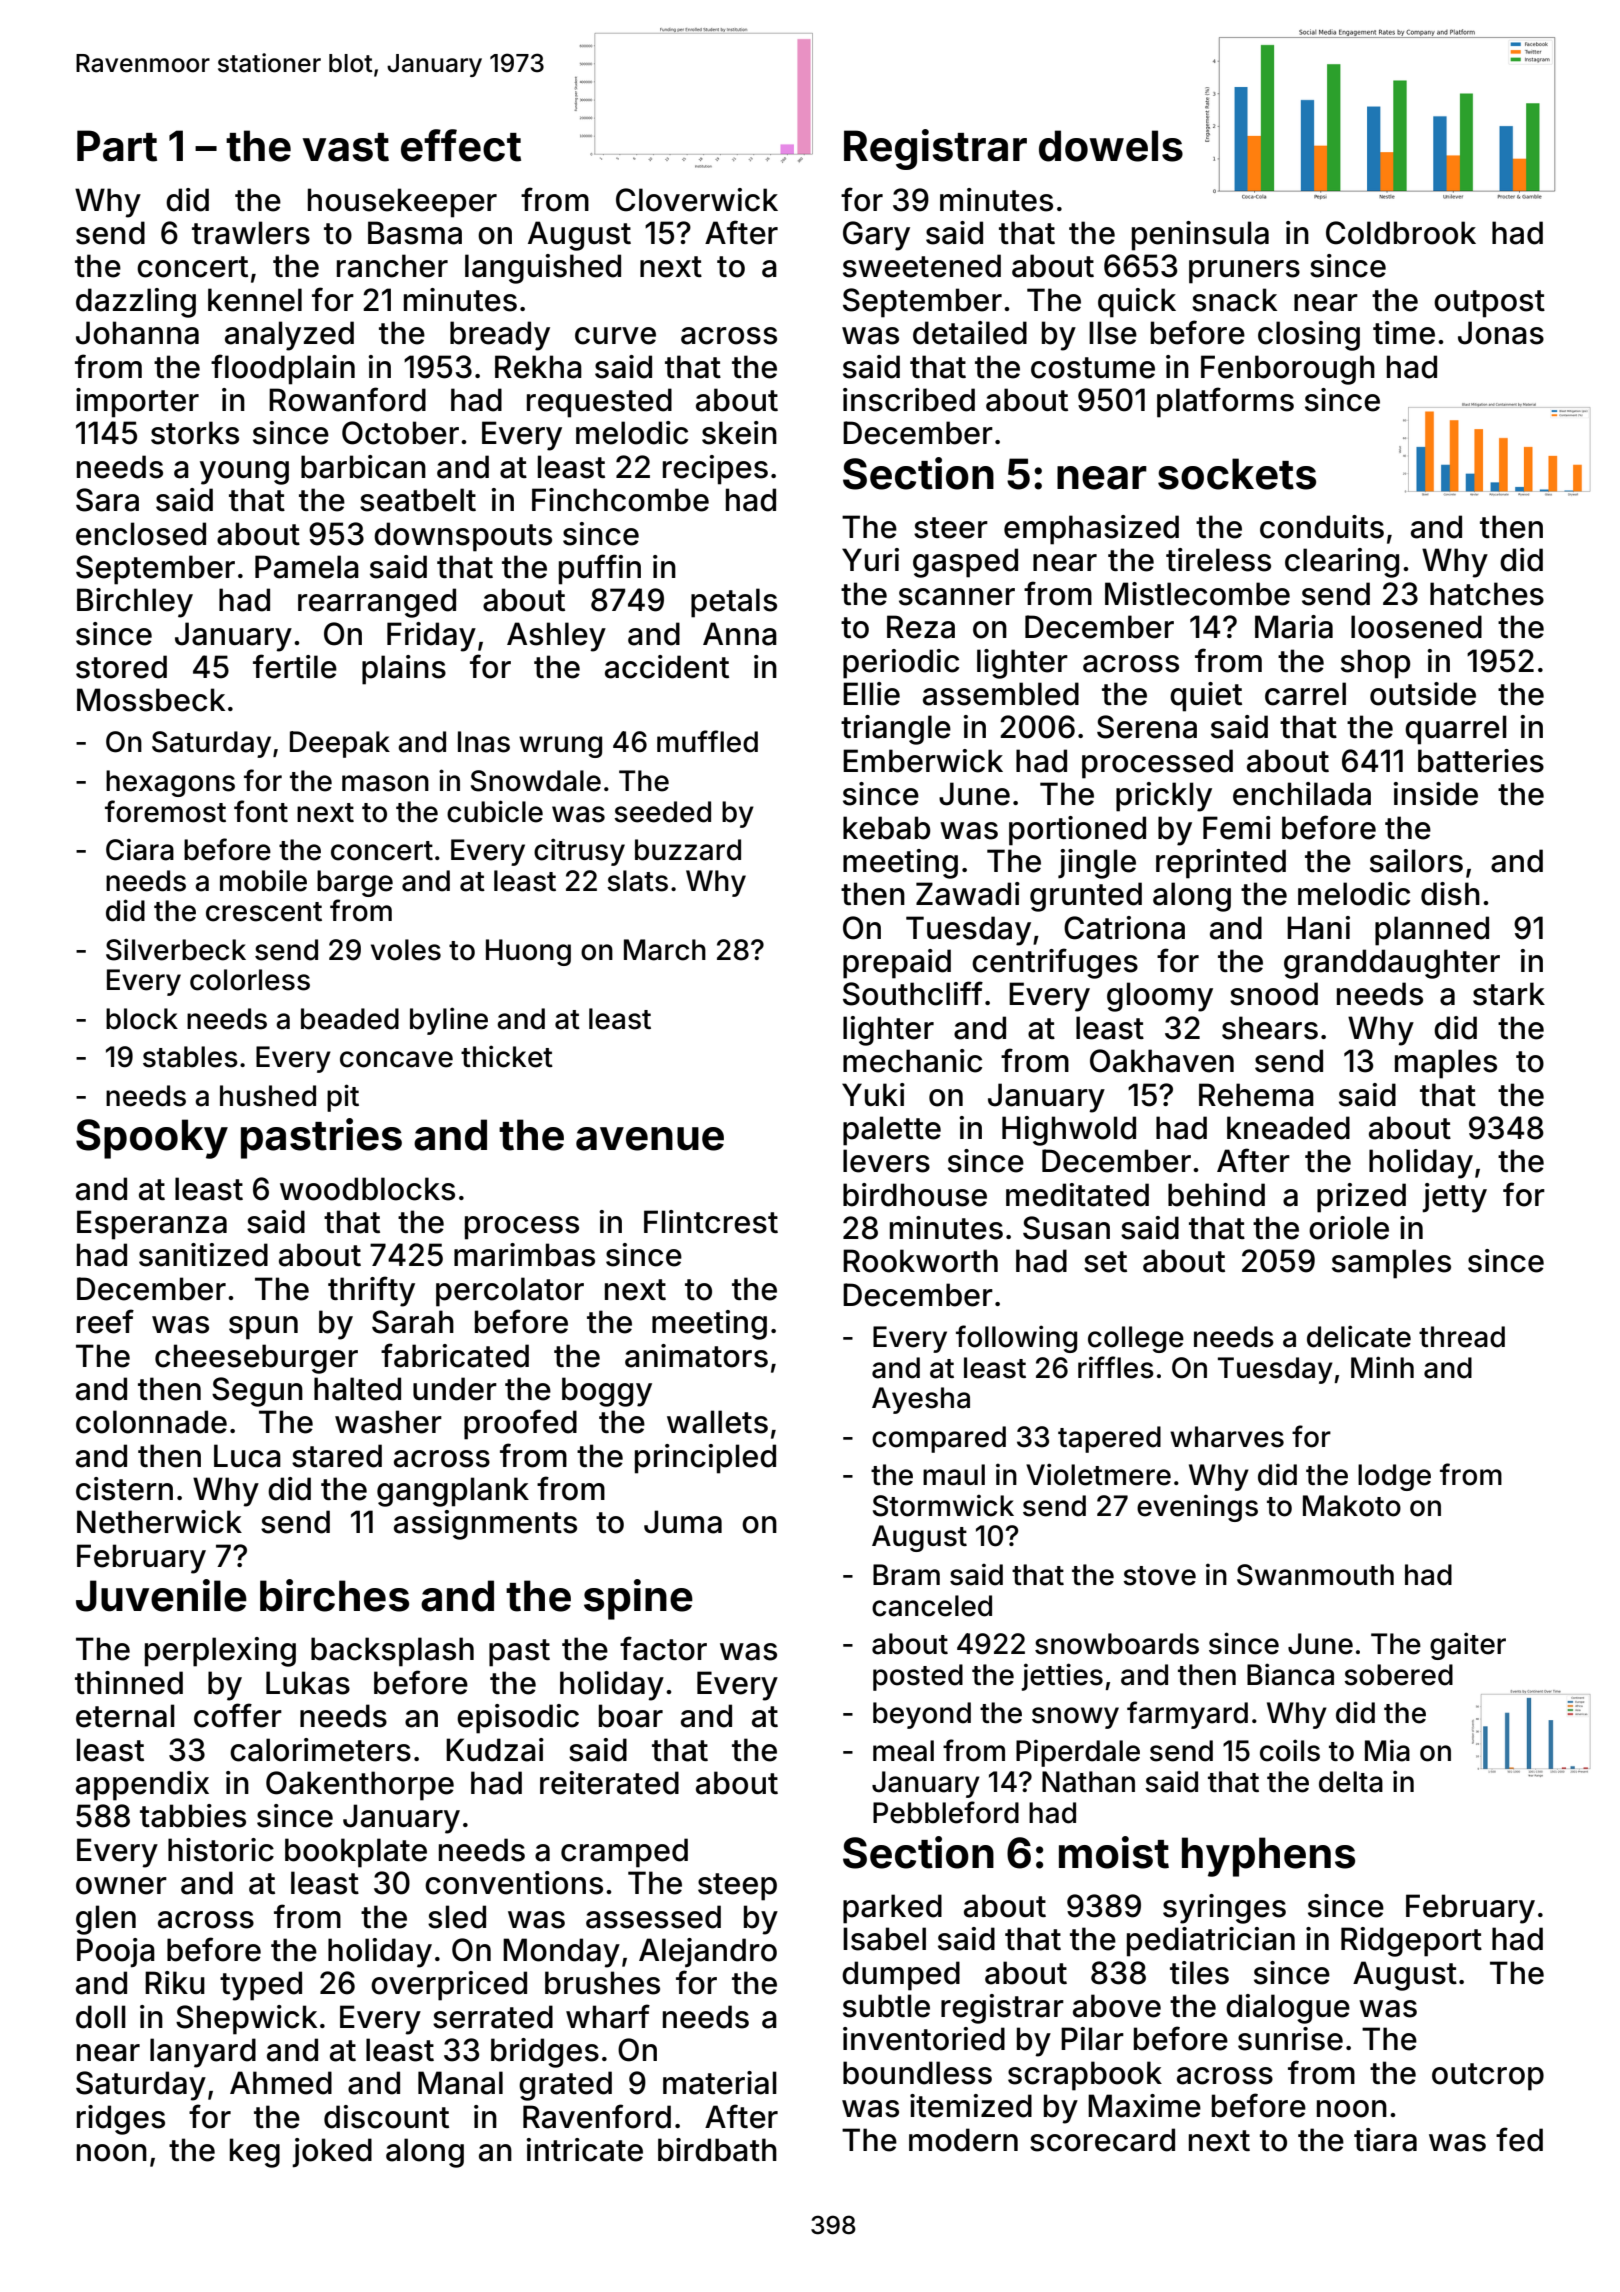  Describe the element at coordinates (922, 266) in the screenshot. I see `sweetened` at that location.
